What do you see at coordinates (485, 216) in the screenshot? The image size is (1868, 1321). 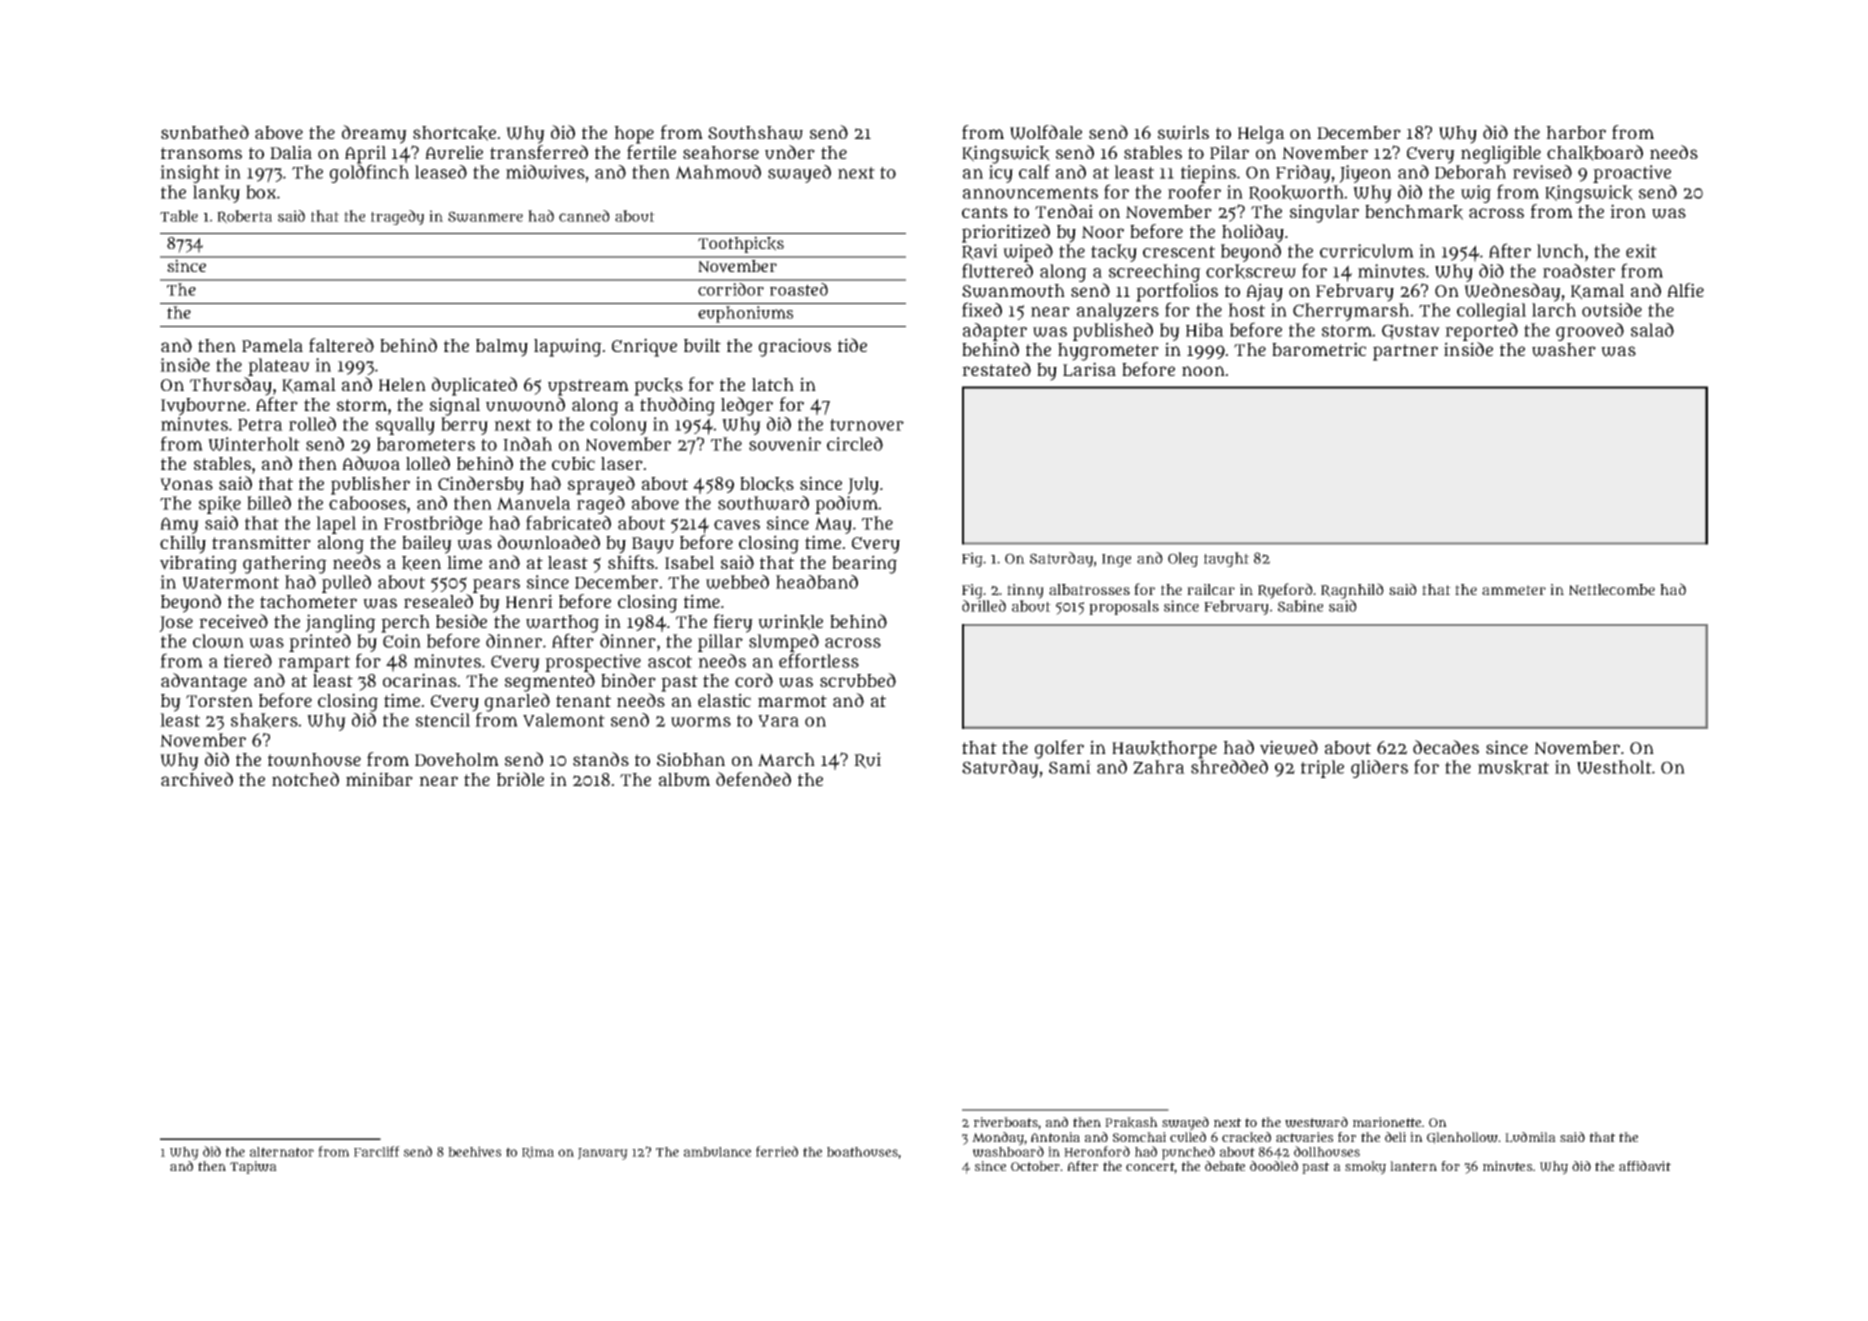 I see `Swanmere` at bounding box center [485, 216].
